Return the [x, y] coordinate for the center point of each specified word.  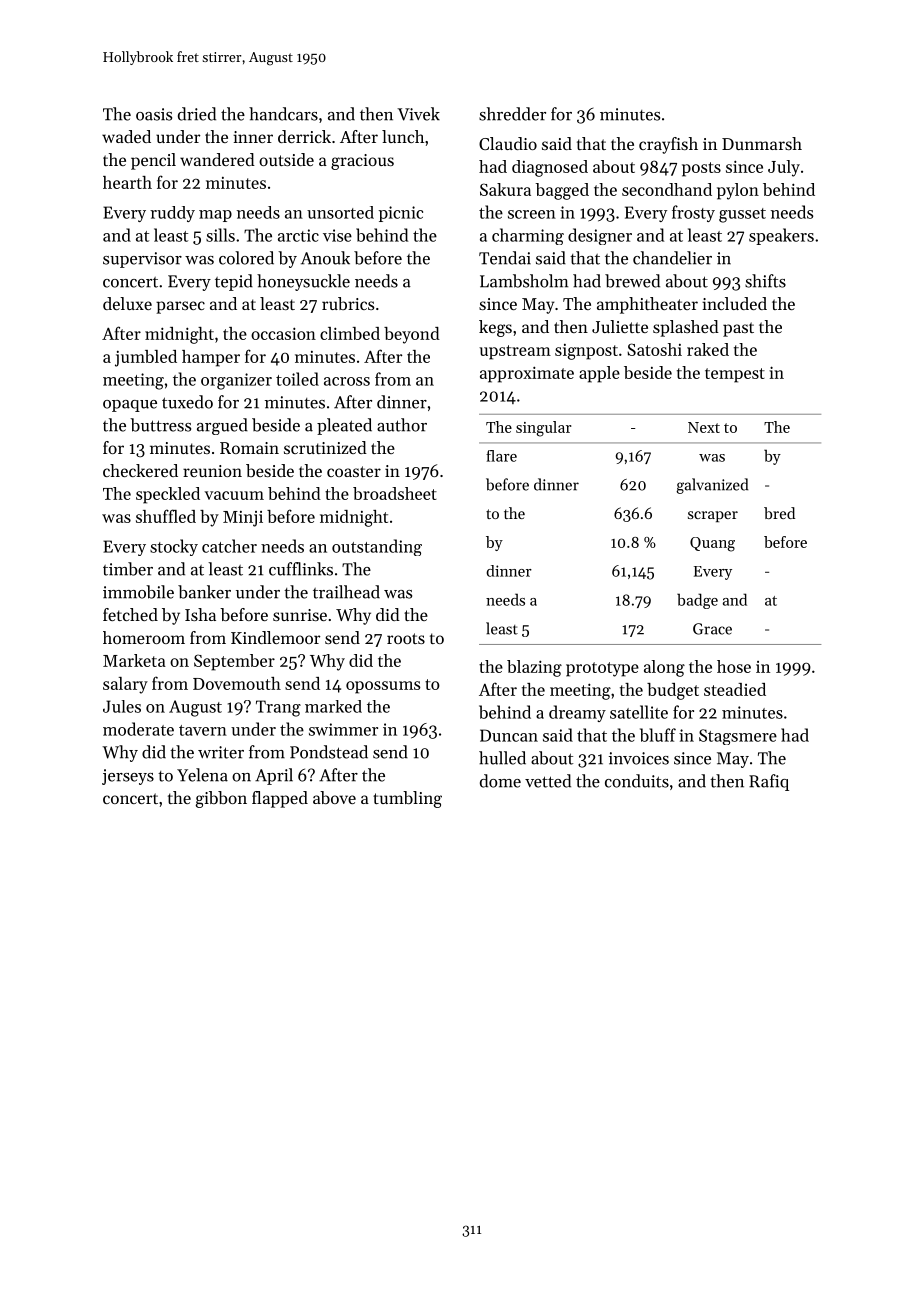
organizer [236, 381]
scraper [713, 516]
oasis [154, 114]
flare [501, 456]
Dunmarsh [762, 143]
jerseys [128, 777]
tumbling [407, 799]
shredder [512, 114]
